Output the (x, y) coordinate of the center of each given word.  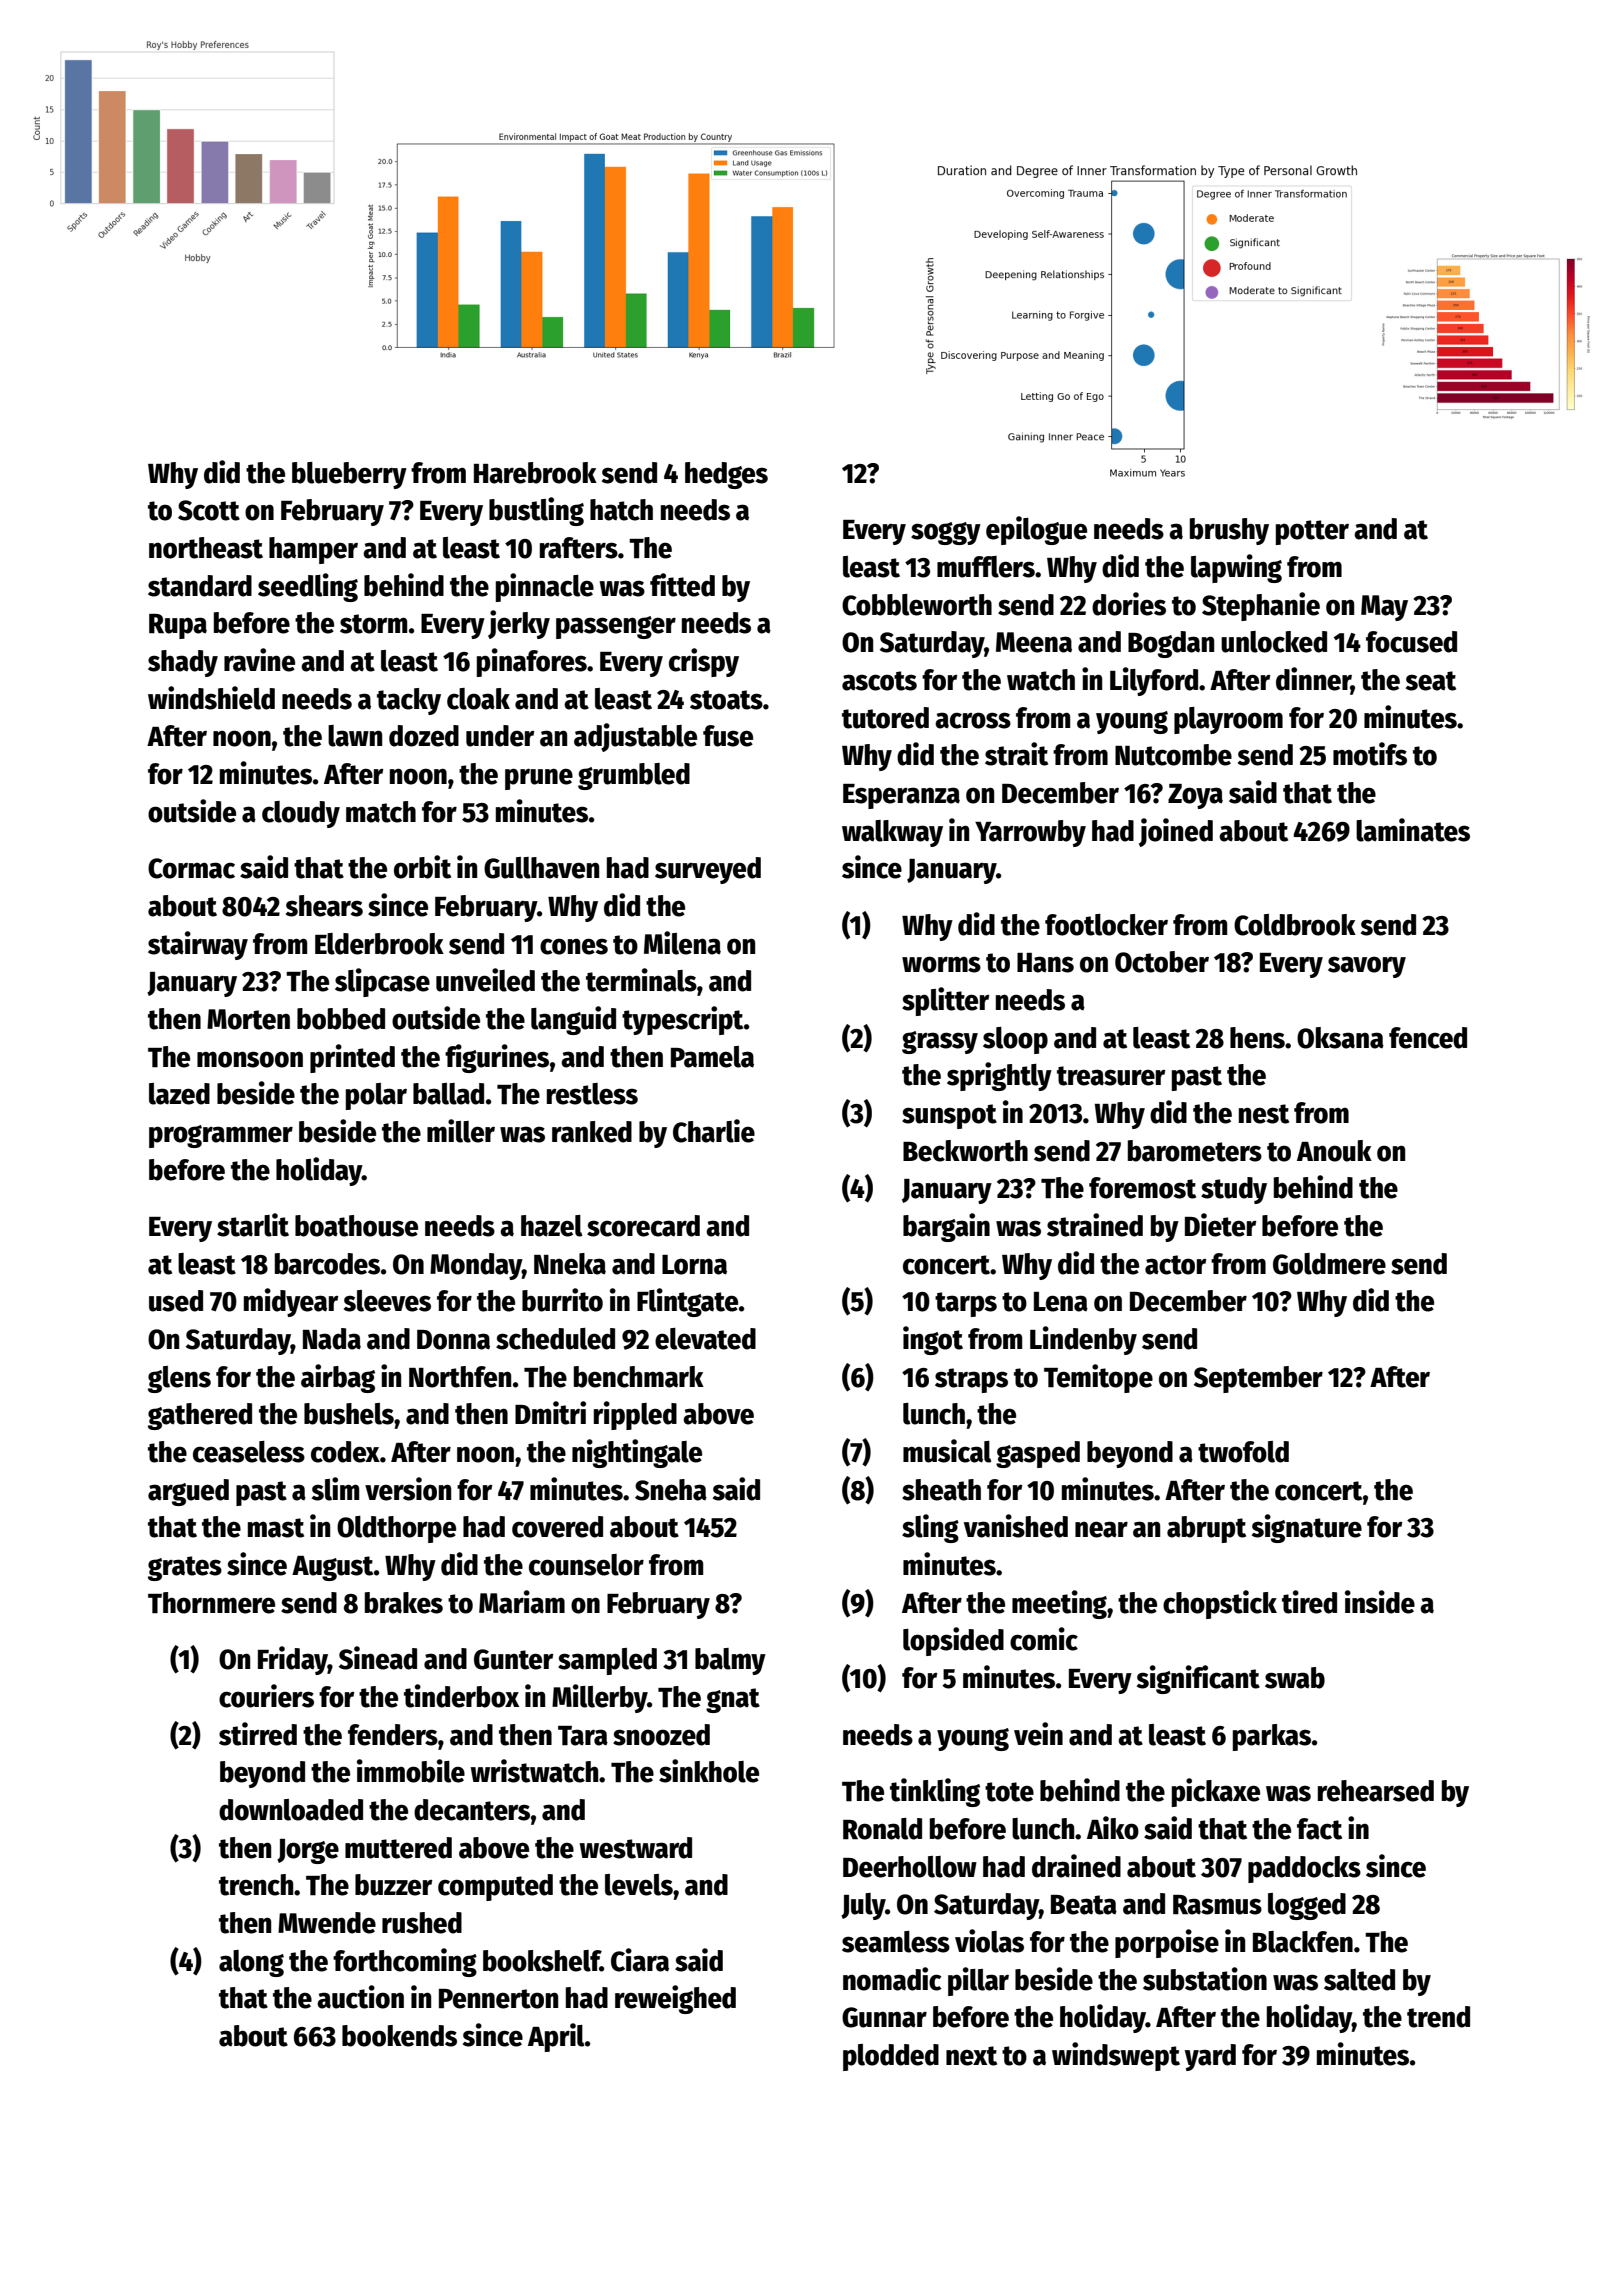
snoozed (661, 1735)
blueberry (349, 475)
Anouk (1334, 1151)
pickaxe (1216, 1792)
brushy (1229, 531)
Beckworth (965, 1151)
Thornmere (211, 1603)
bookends (399, 2036)
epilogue (1036, 530)
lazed (179, 1094)
